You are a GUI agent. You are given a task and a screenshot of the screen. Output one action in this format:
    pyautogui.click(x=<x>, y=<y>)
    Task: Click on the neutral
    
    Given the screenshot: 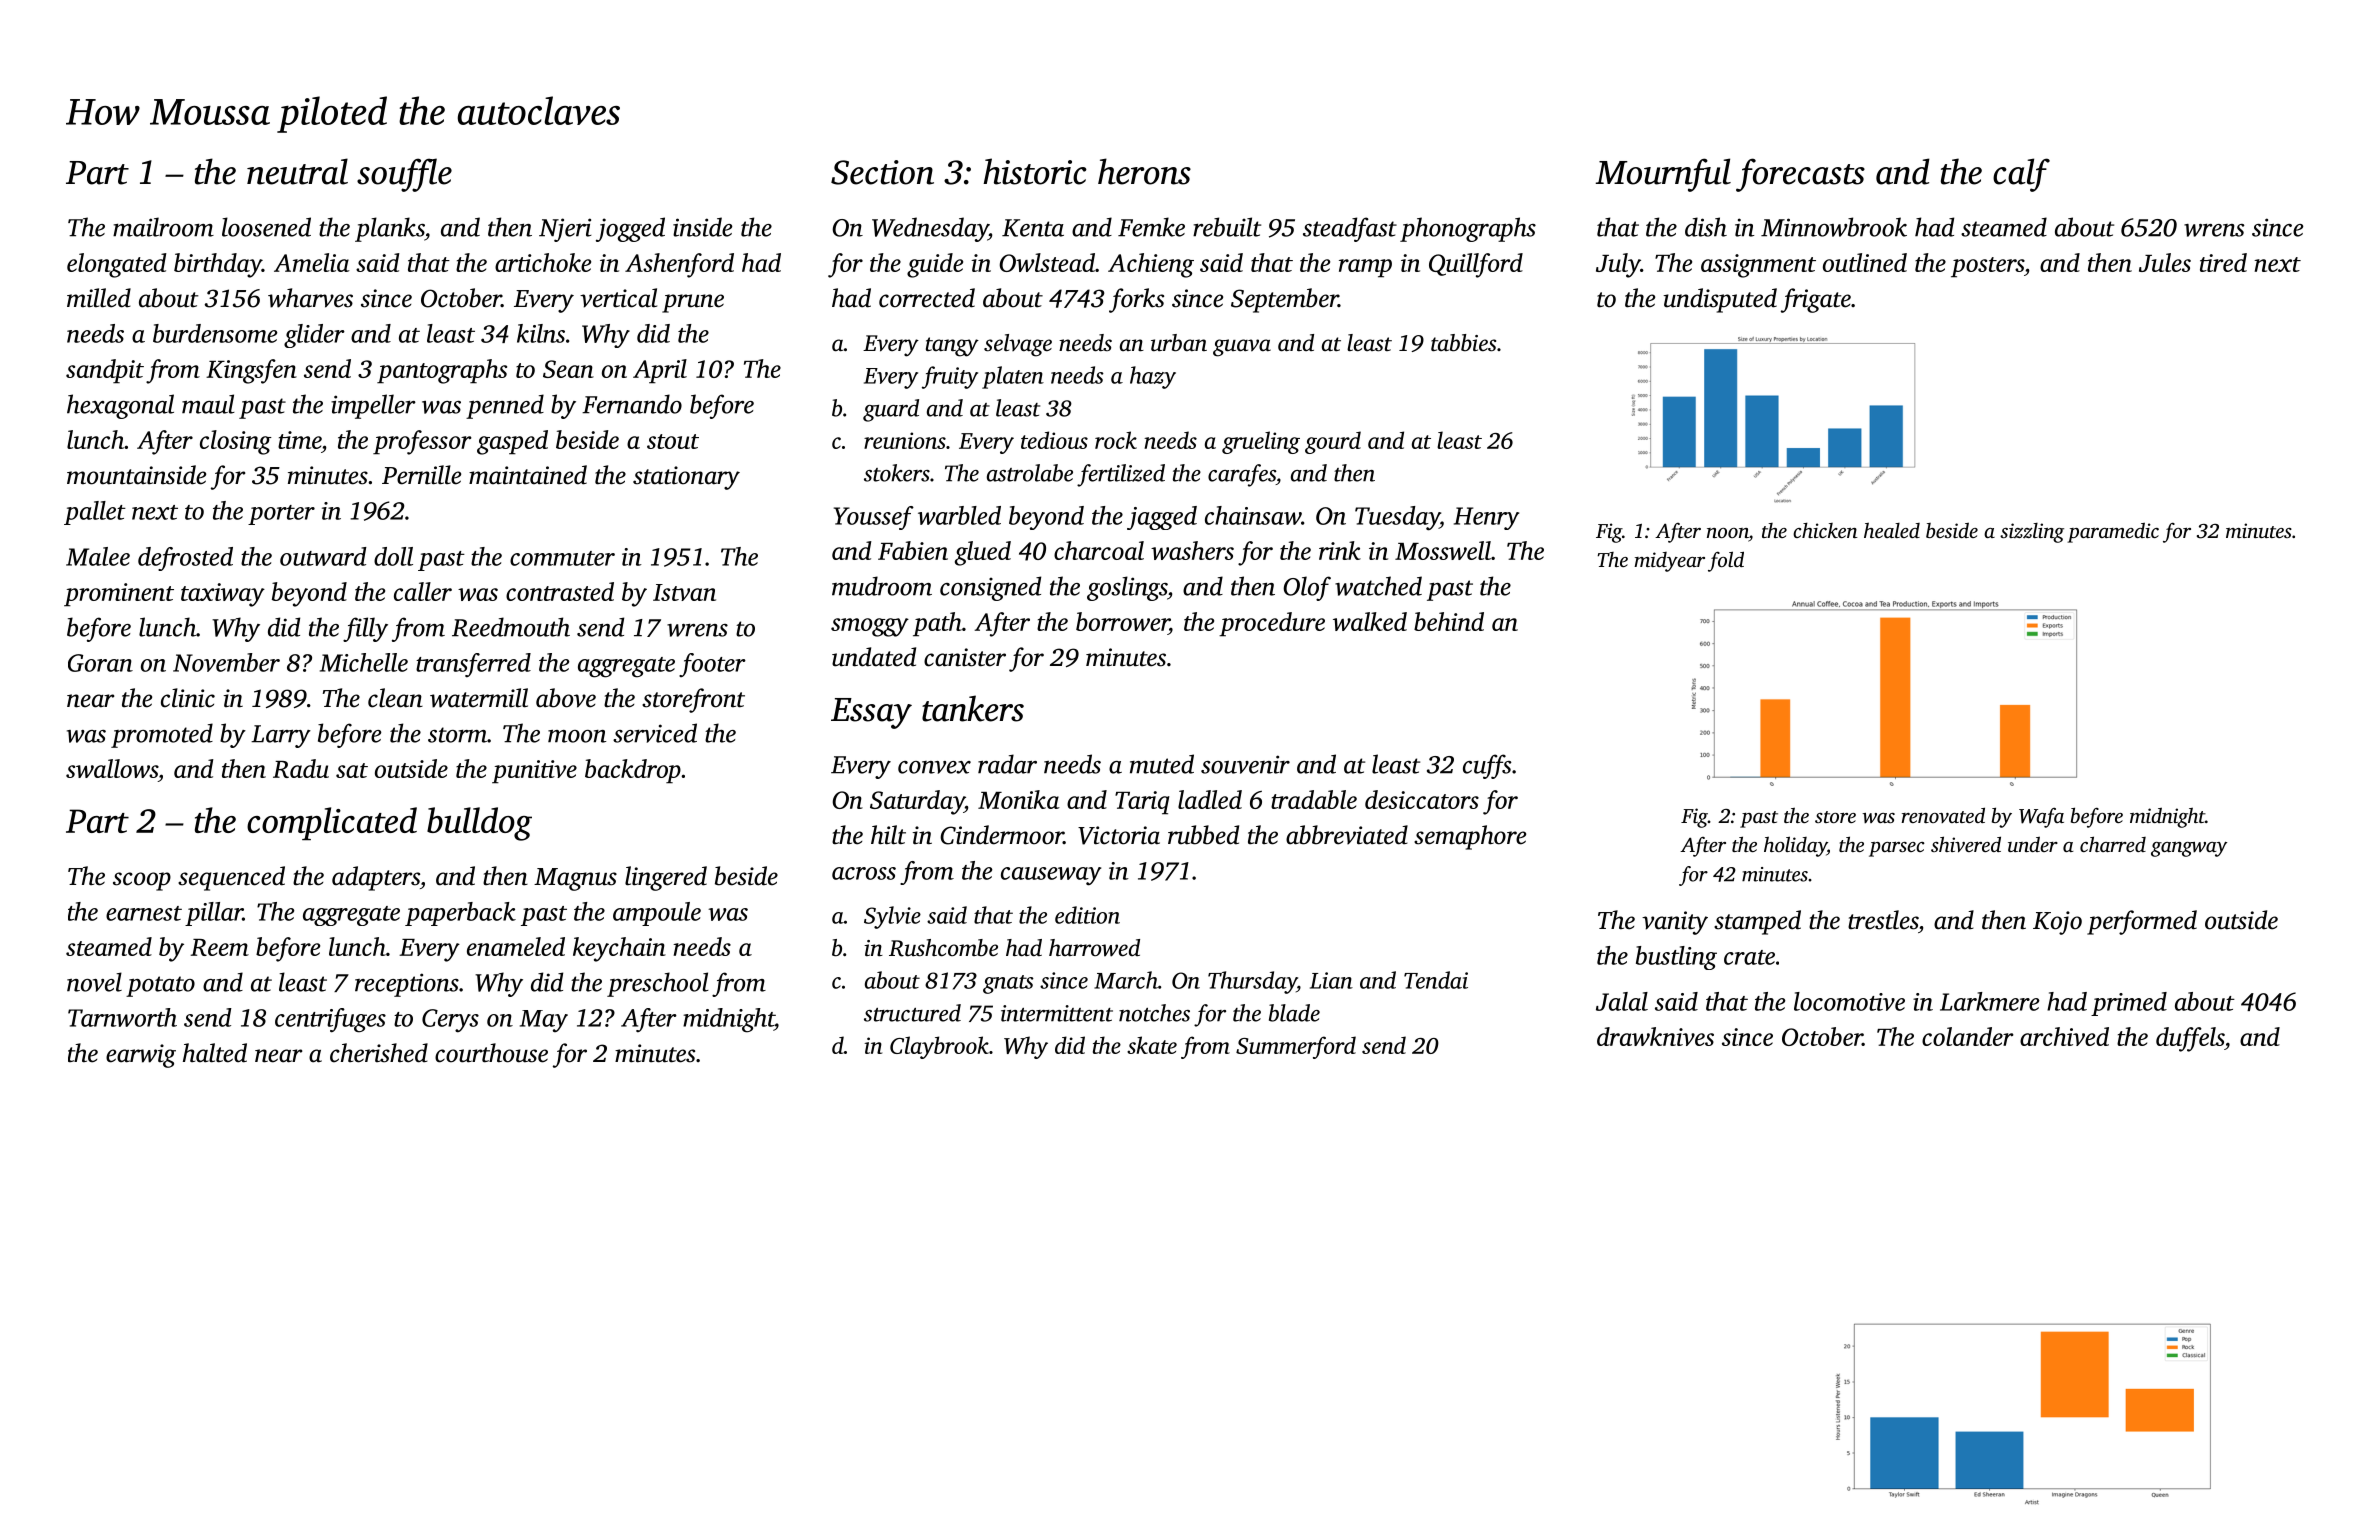 What is the action you would take?
    pyautogui.click(x=297, y=171)
